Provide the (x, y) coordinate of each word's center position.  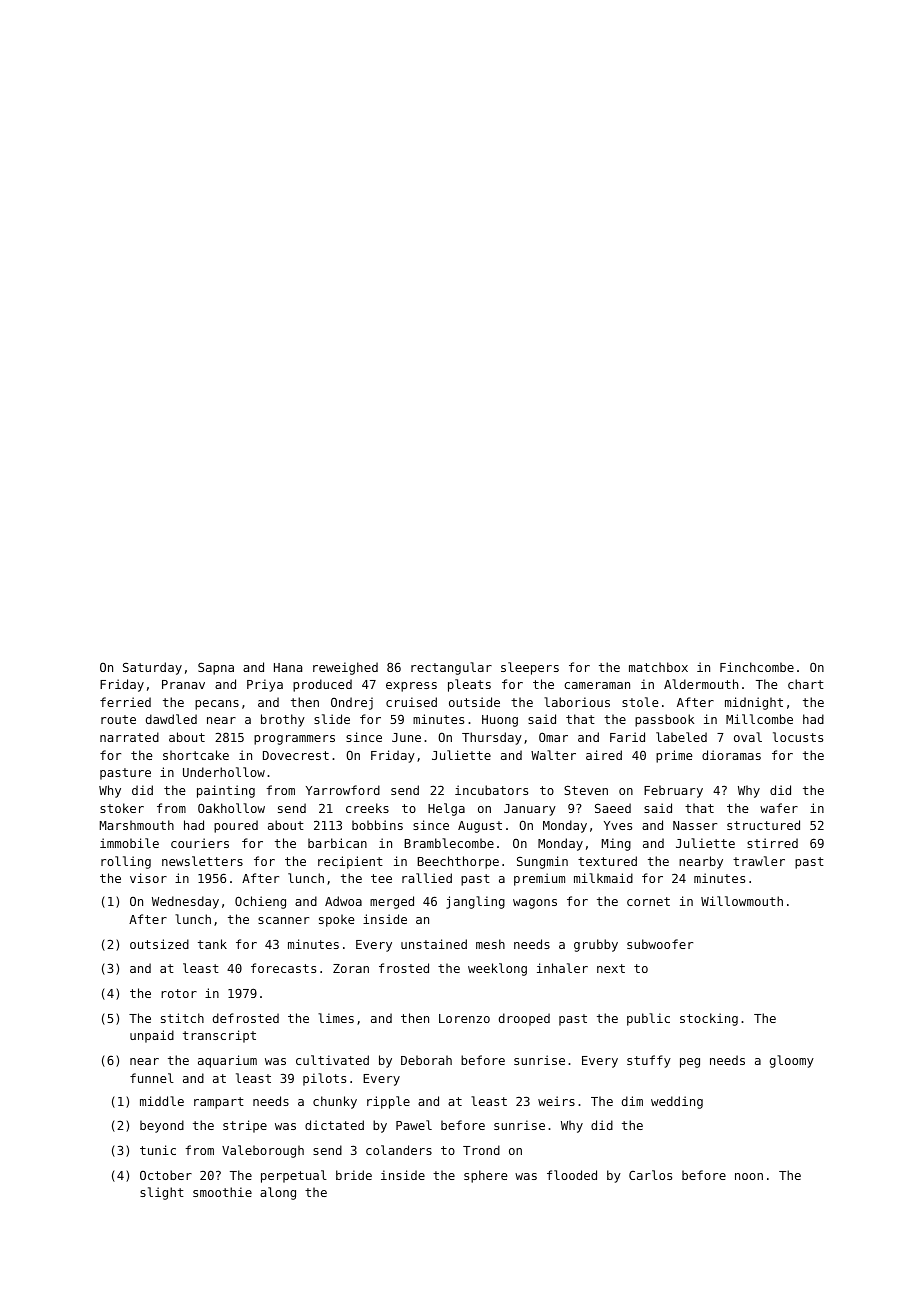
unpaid (152, 1036)
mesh (490, 944)
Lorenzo (464, 1018)
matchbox (658, 667)
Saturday (152, 668)
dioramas (731, 755)
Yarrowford (343, 790)
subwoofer (660, 944)
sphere (485, 1176)
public (648, 1019)
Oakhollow (231, 808)
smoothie (222, 1192)
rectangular (451, 668)
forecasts (283, 968)
